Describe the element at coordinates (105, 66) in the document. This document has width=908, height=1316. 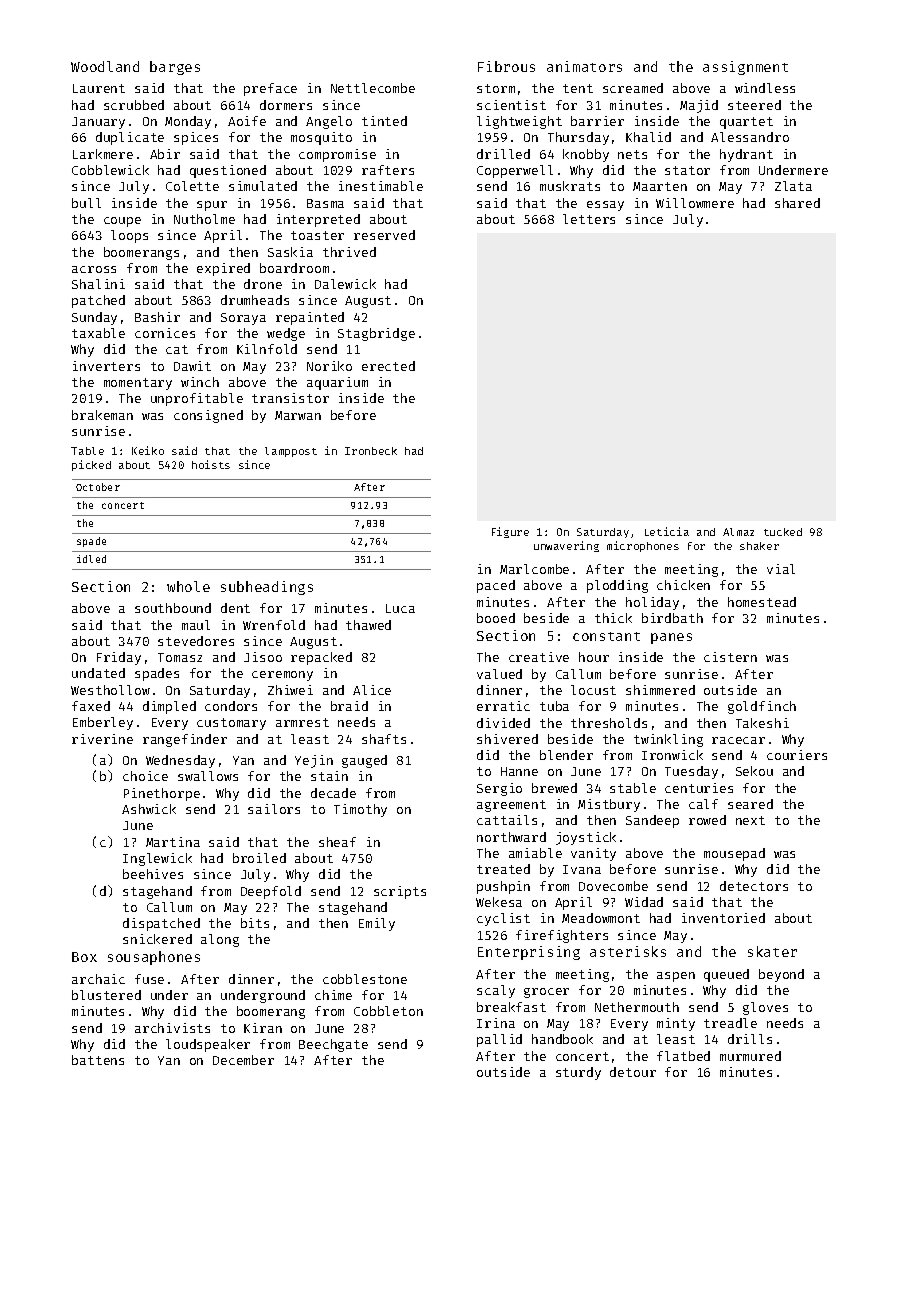
I see `Woodland` at that location.
